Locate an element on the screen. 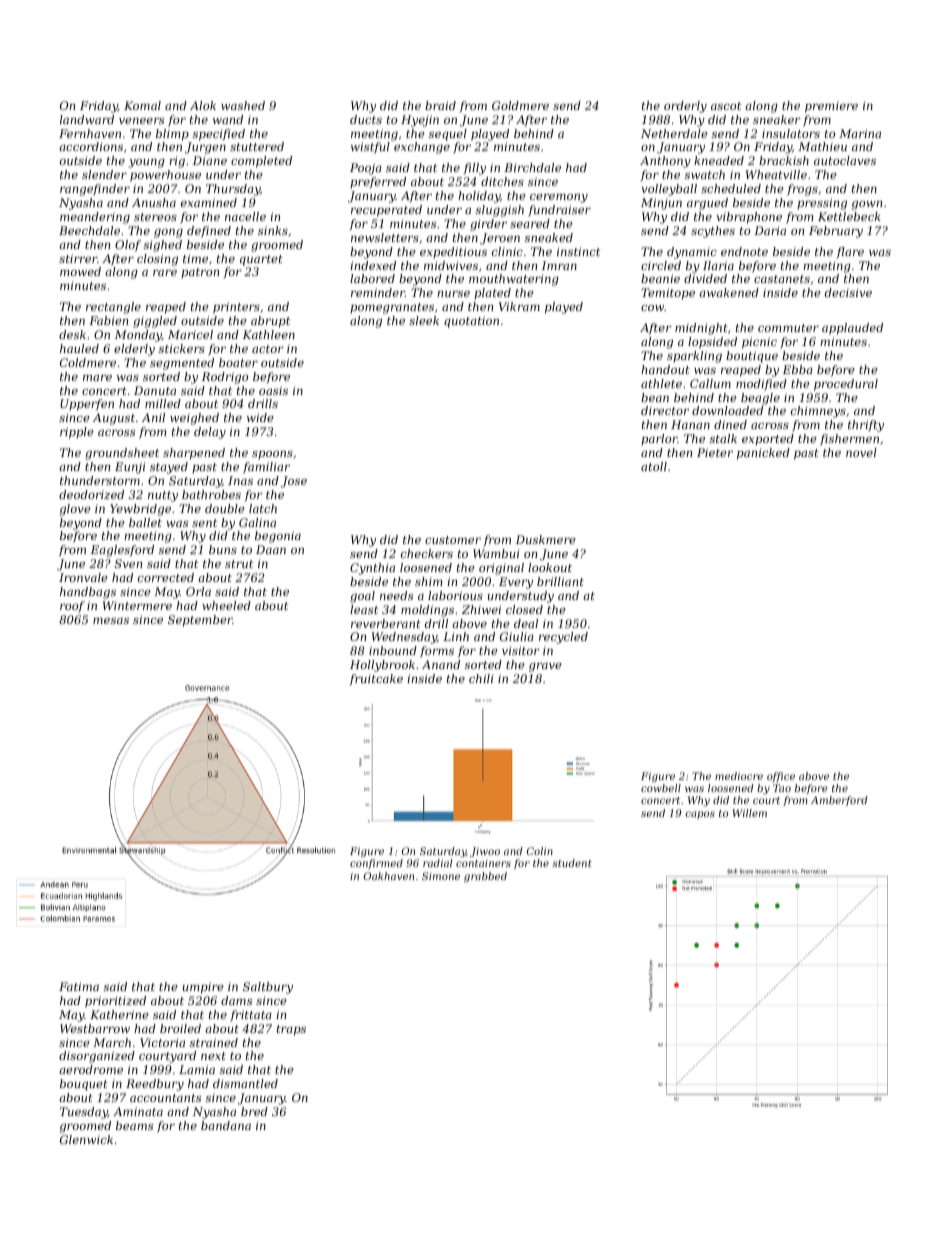  roof is located at coordinates (72, 607).
